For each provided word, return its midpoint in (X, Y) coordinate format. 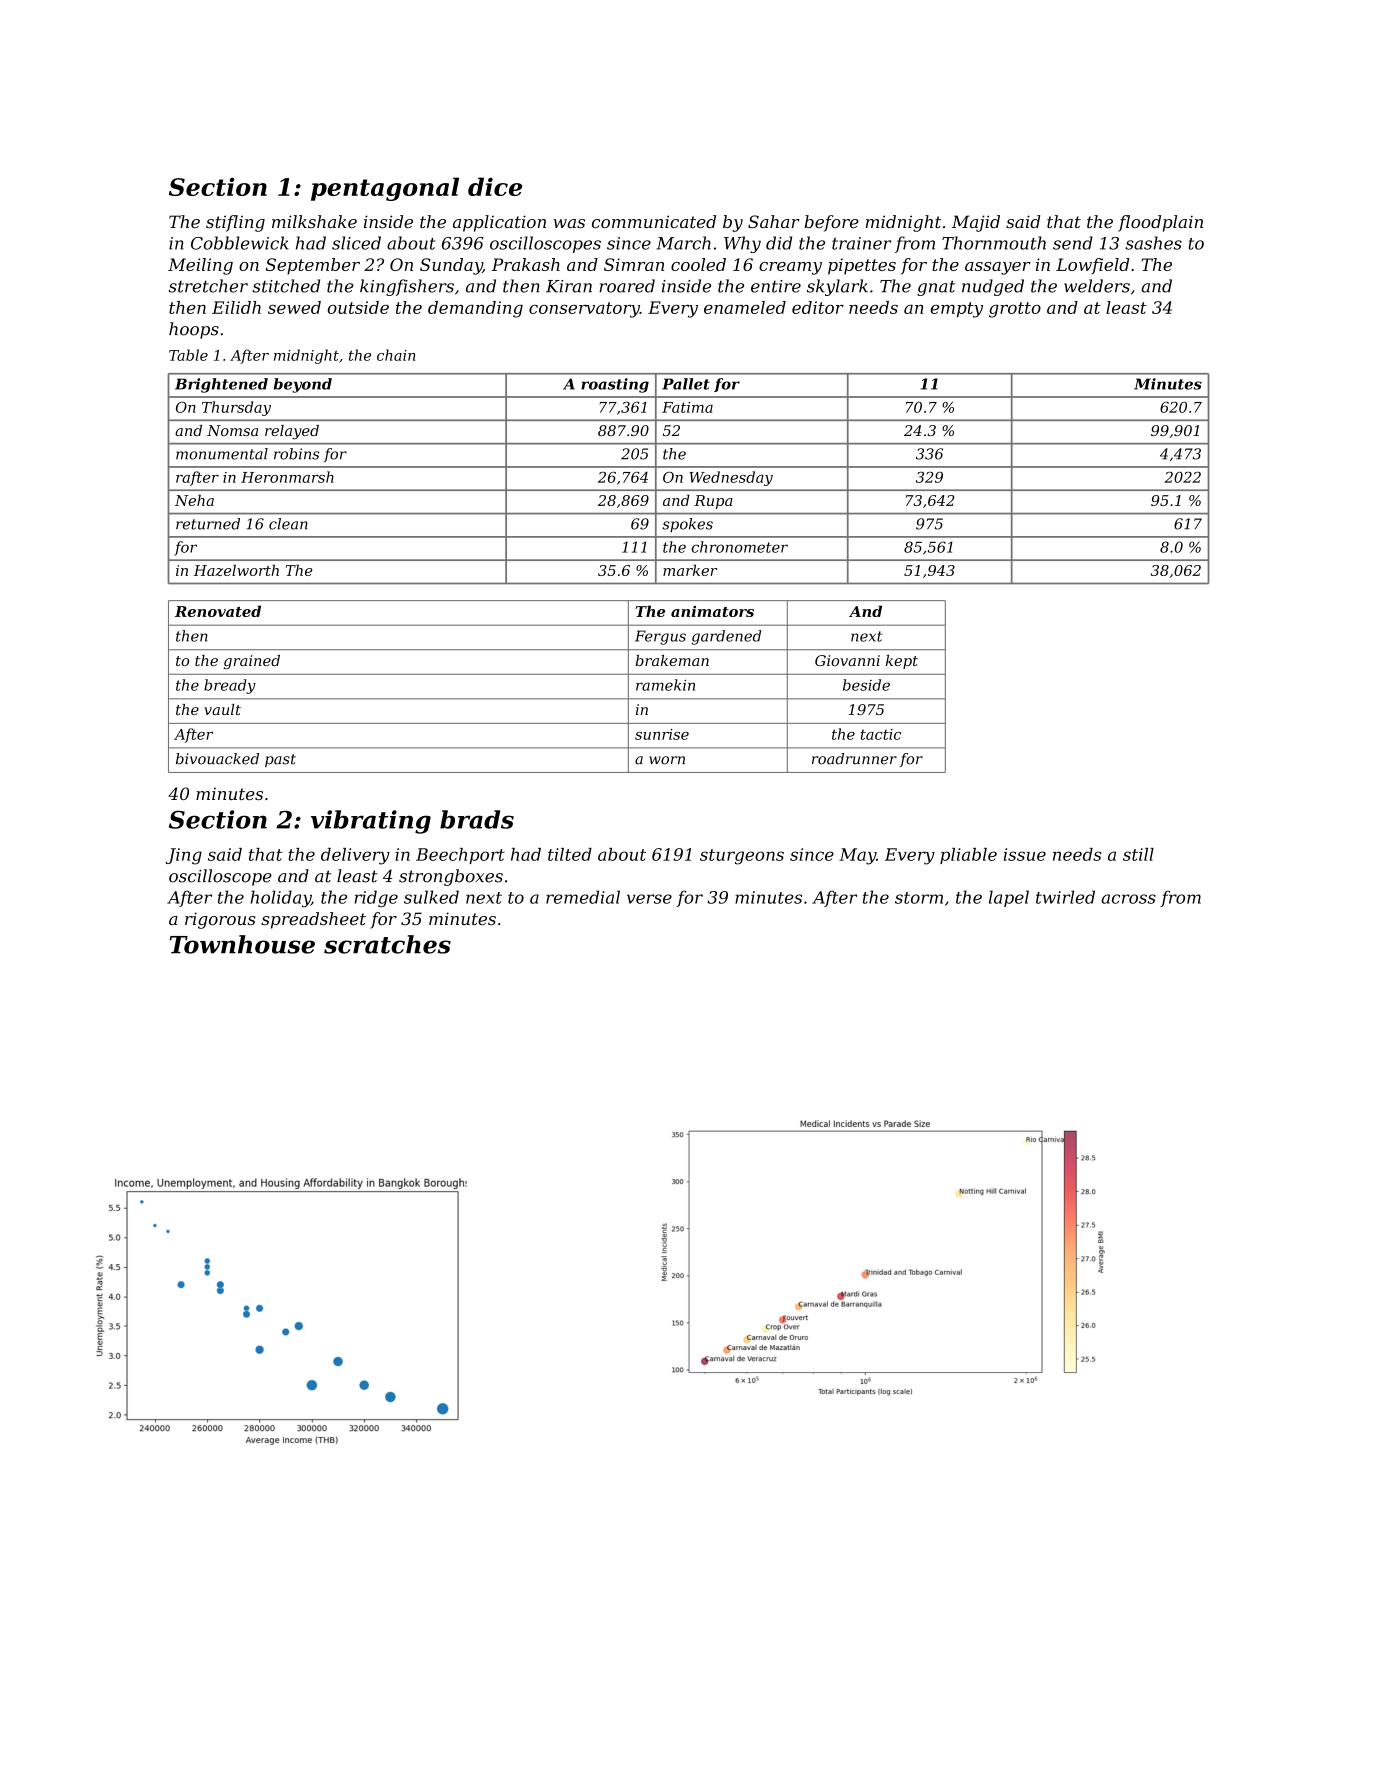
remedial (583, 897)
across (1128, 899)
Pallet (686, 384)
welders (1097, 286)
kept (902, 662)
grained (252, 662)
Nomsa (232, 430)
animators (712, 611)
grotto (1015, 310)
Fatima (687, 407)
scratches (387, 944)
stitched (286, 286)
